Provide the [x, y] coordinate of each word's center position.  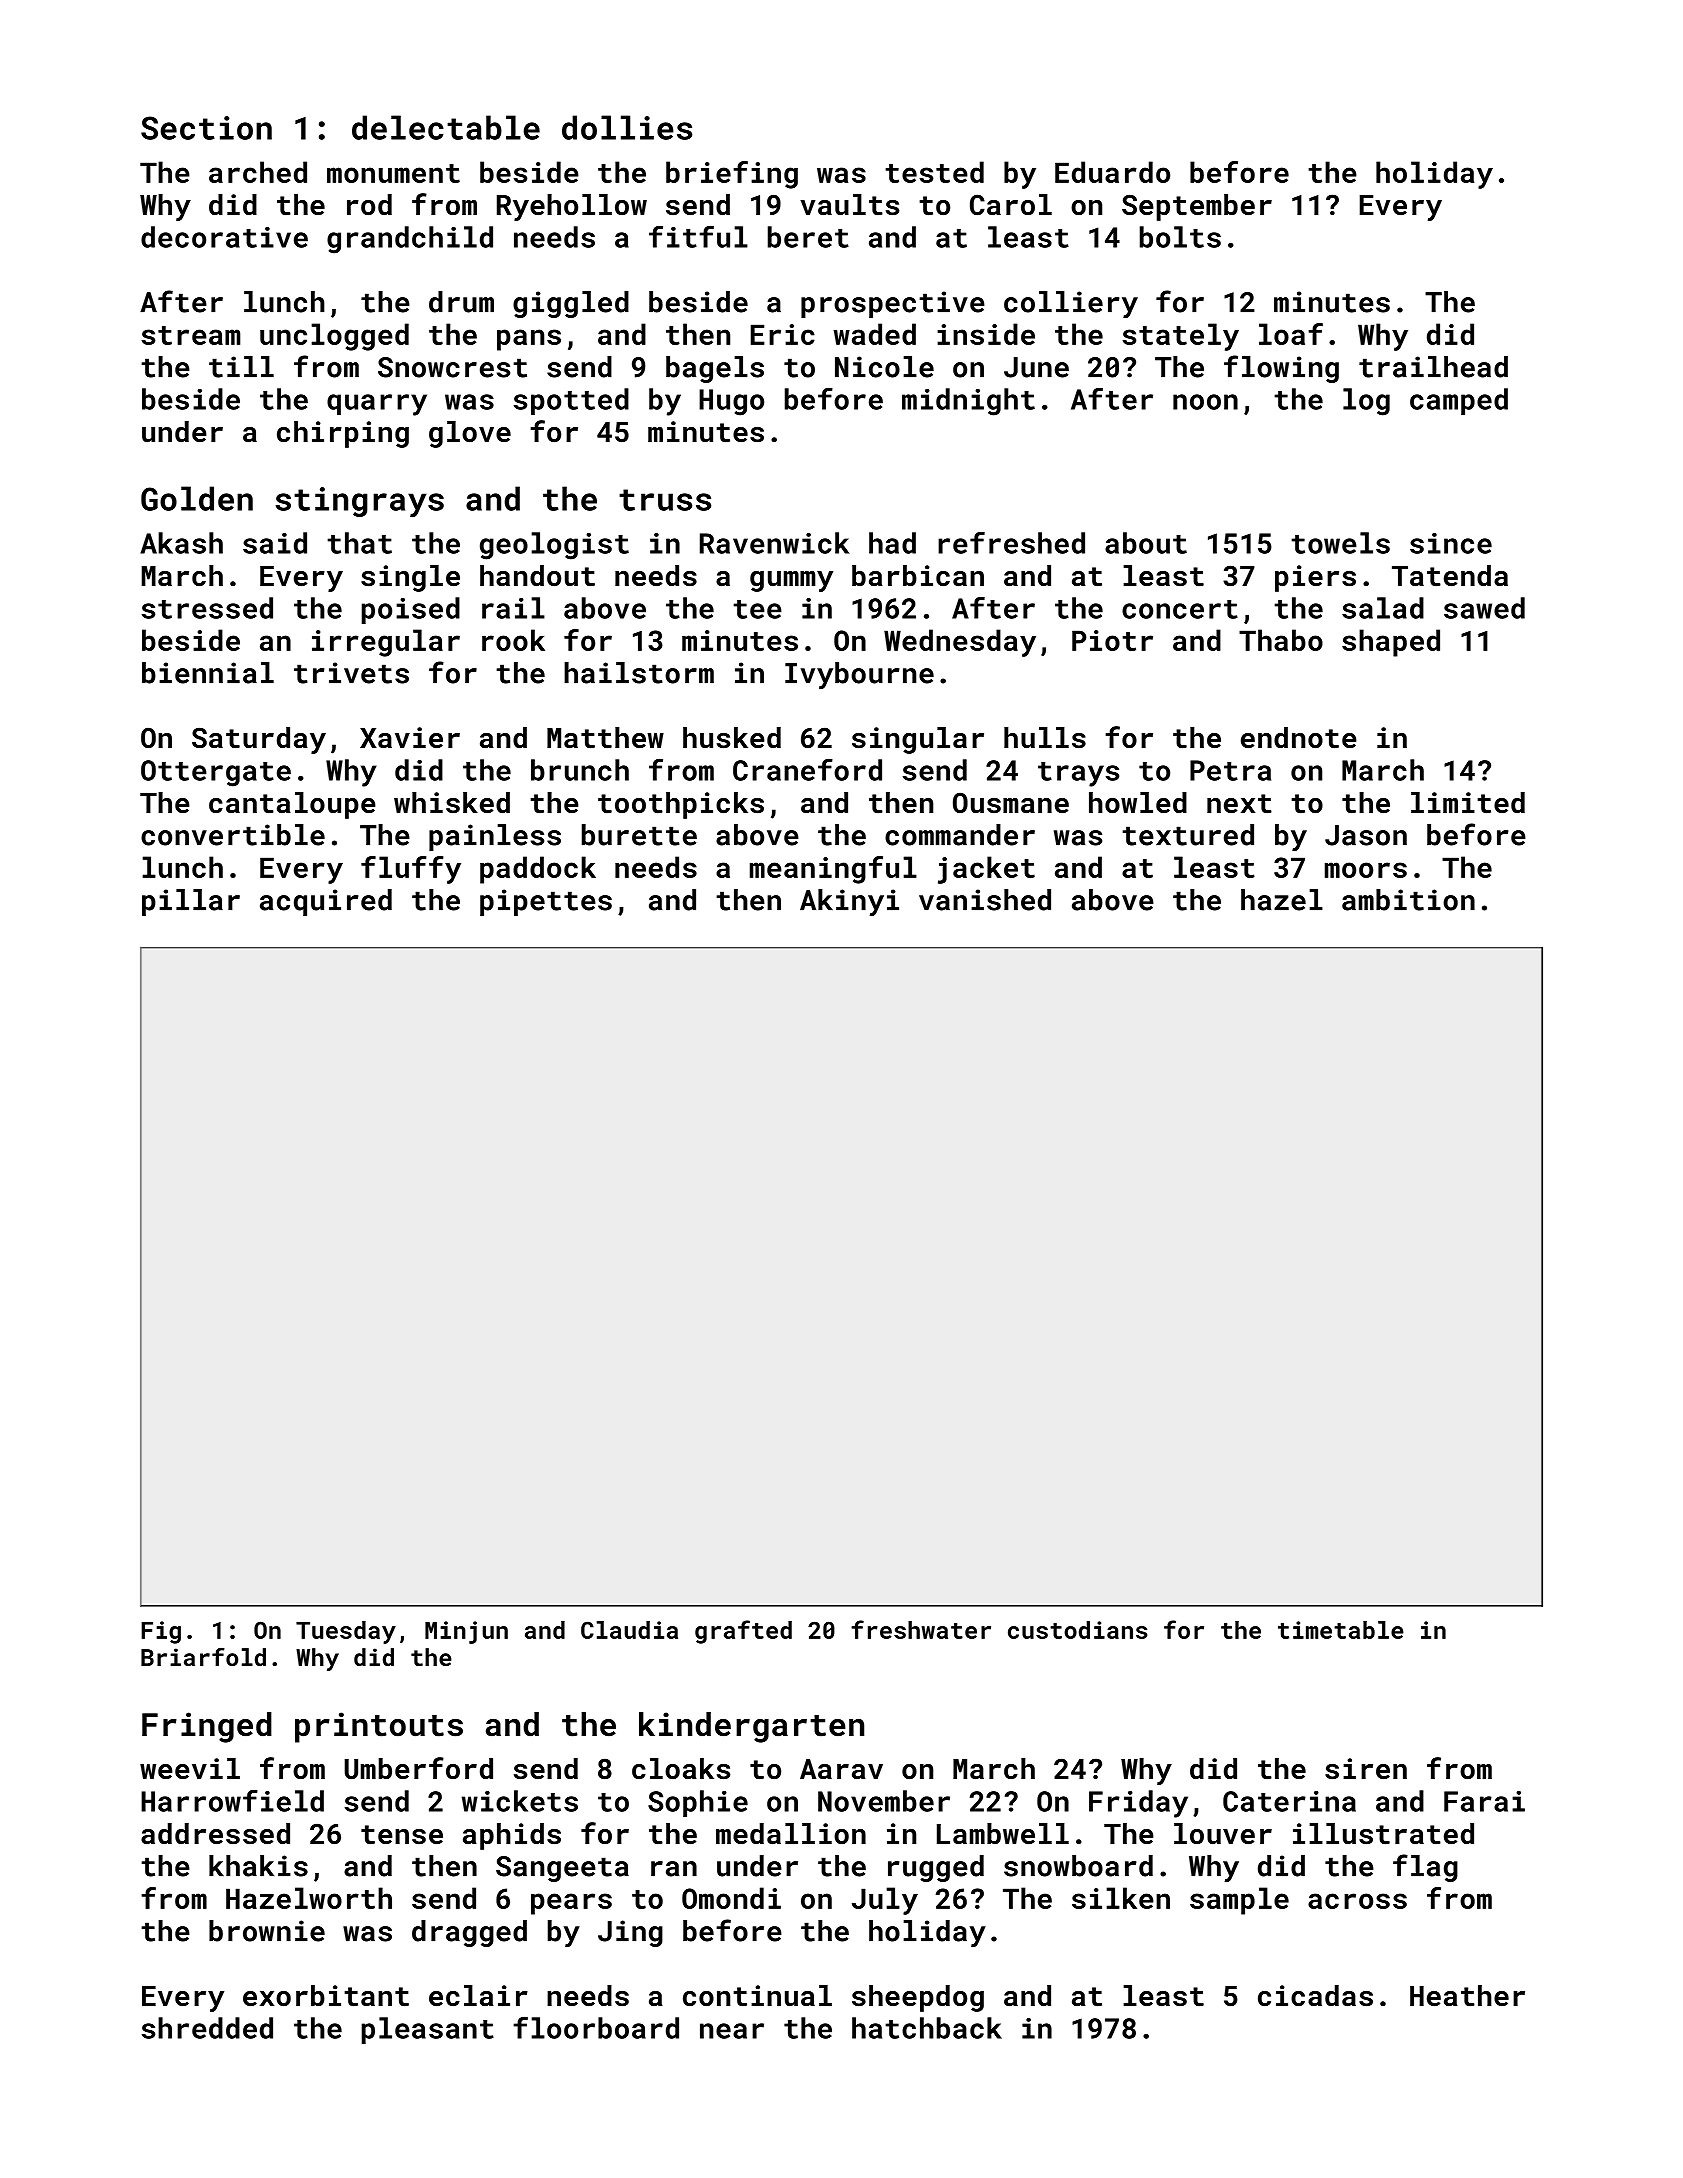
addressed [215, 1834]
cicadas [1315, 1996]
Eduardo [1112, 172]
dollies [627, 127]
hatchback [927, 2028]
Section [206, 128]
